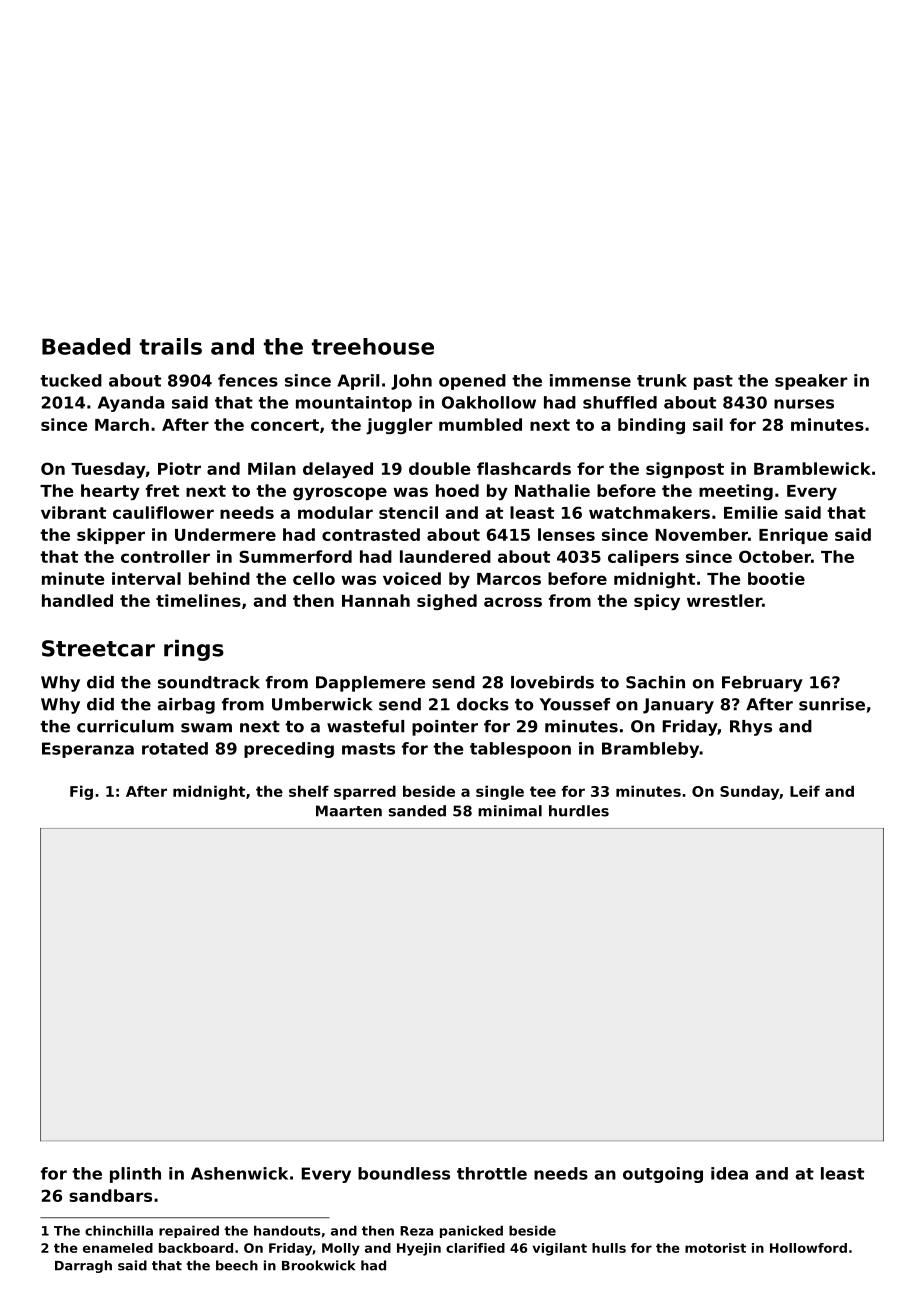 The height and width of the screenshot is (1308, 924). Describe the element at coordinates (445, 556) in the screenshot. I see `laundered` at that location.
